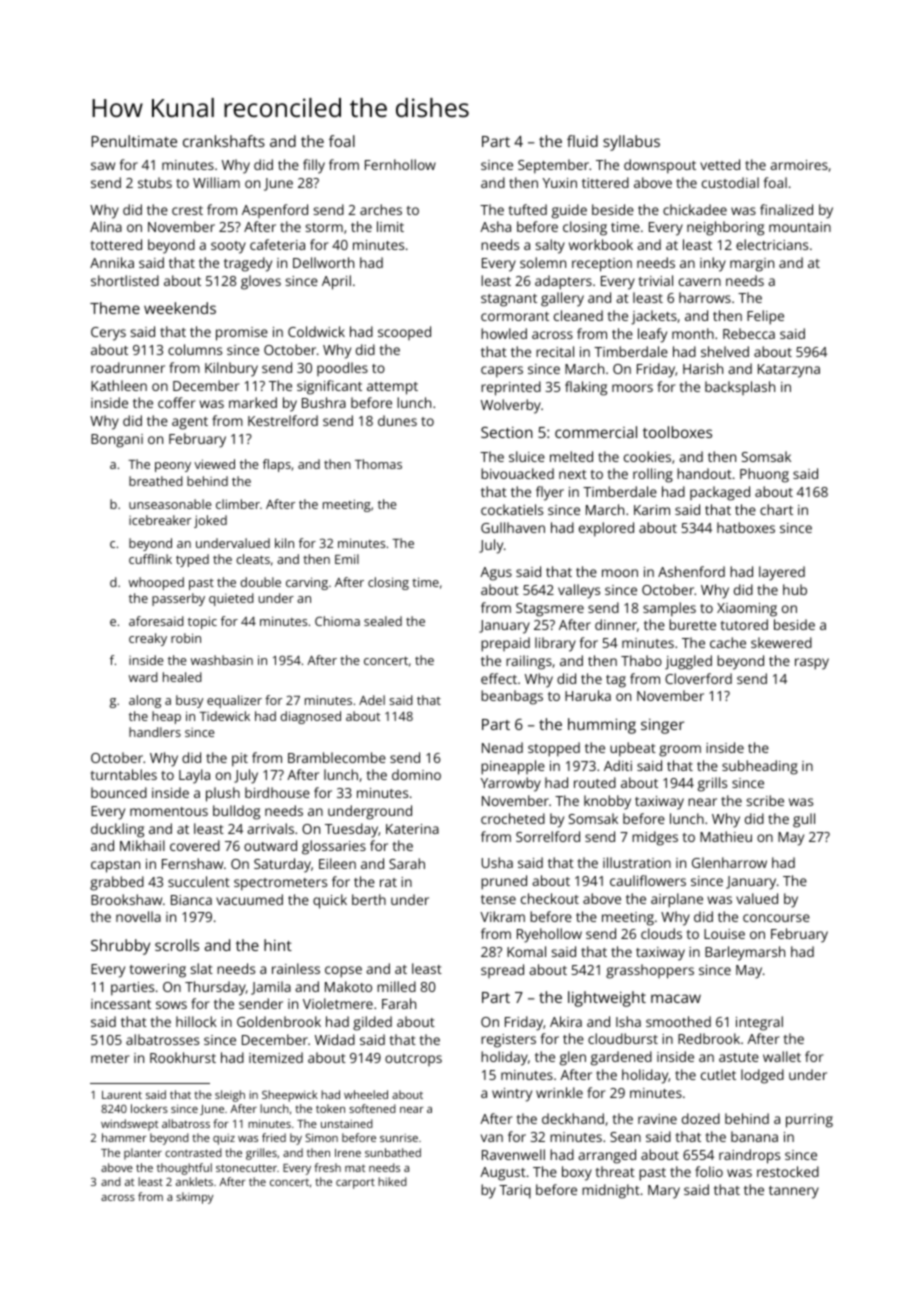 The width and height of the screenshot is (924, 1308). Describe the element at coordinates (799, 165) in the screenshot. I see `armoires` at that location.
